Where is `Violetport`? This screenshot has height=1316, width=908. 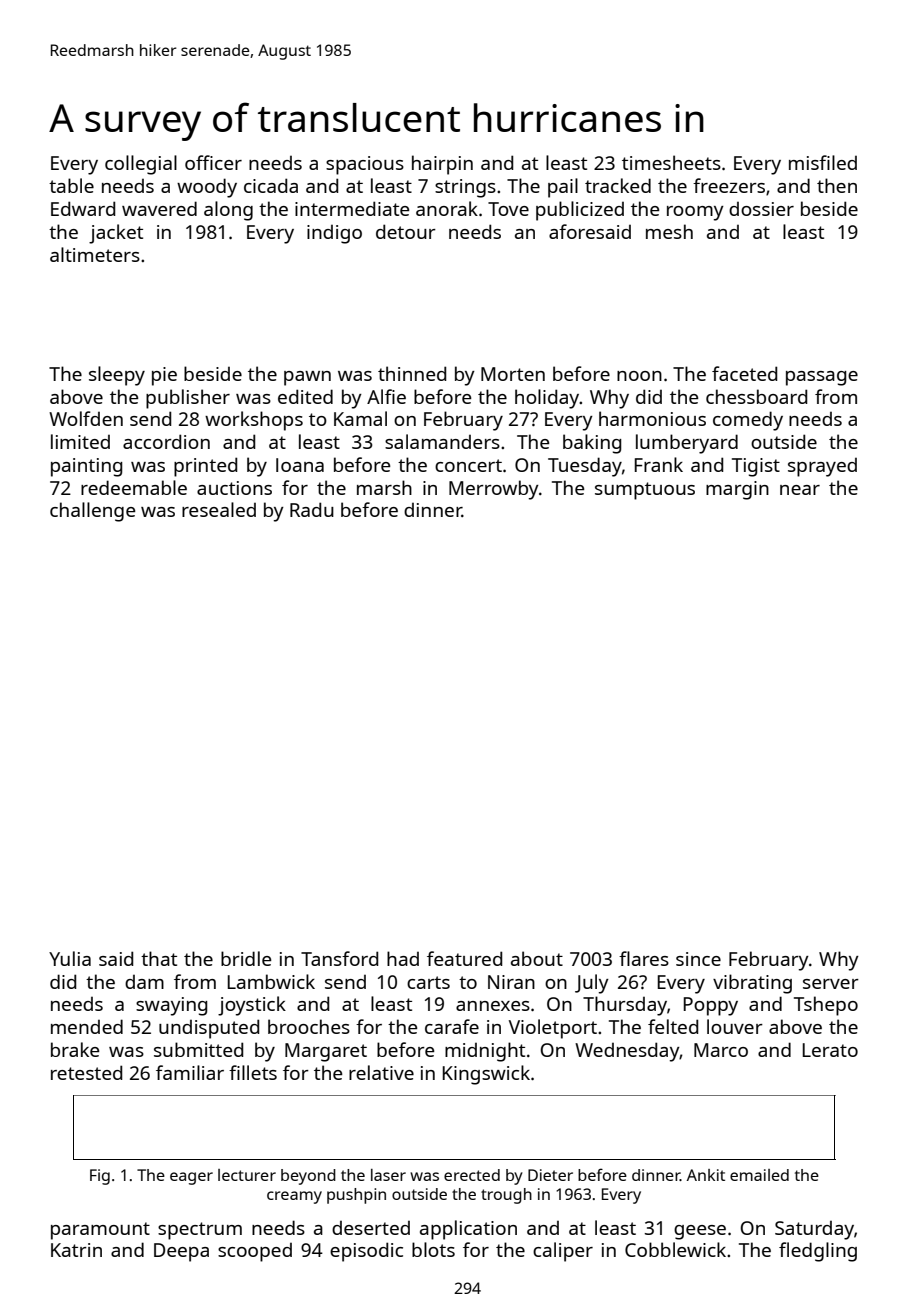 Violetport is located at coordinates (553, 1029).
